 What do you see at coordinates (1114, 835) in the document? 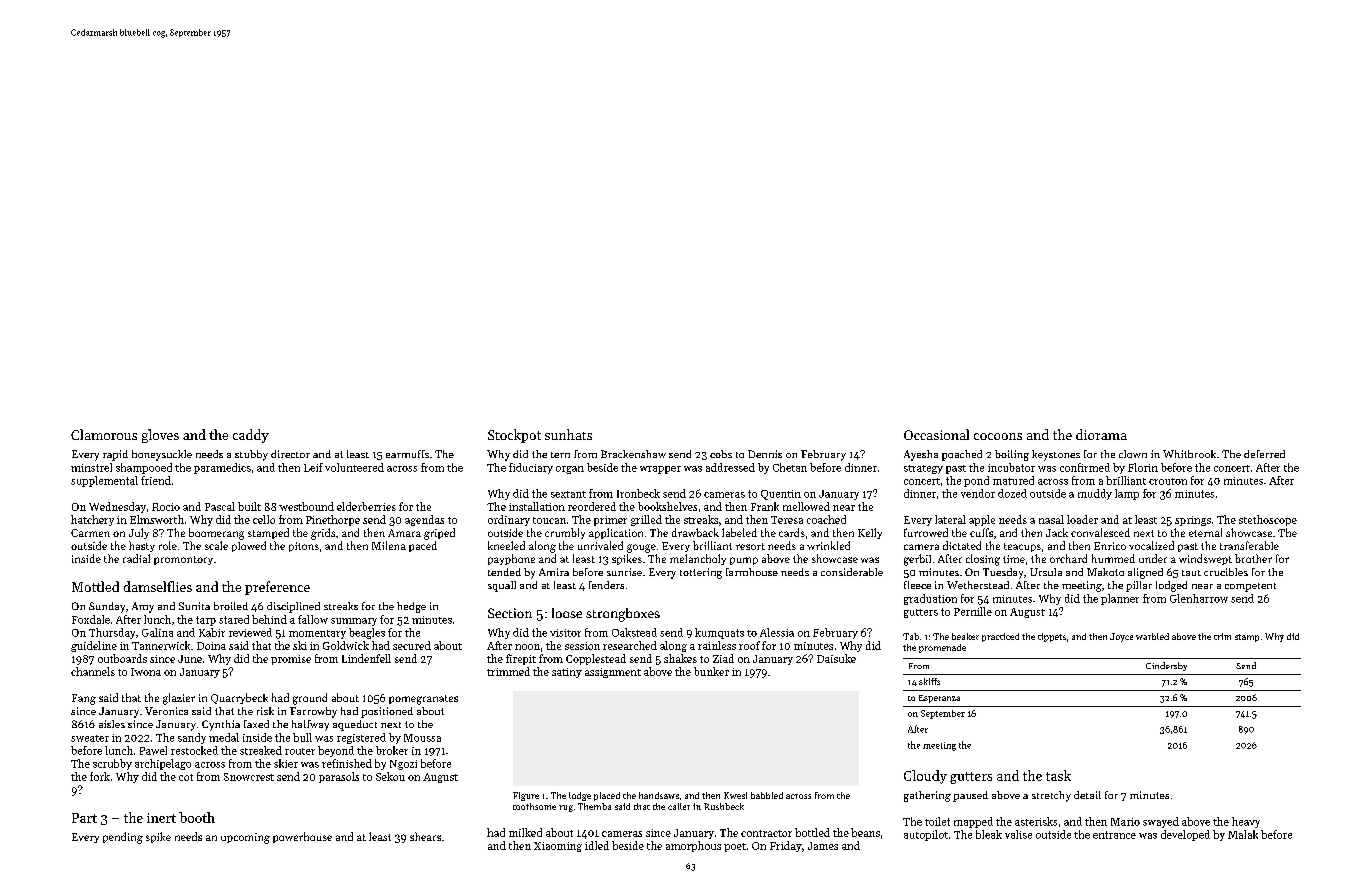
I see `entrance` at bounding box center [1114, 835].
